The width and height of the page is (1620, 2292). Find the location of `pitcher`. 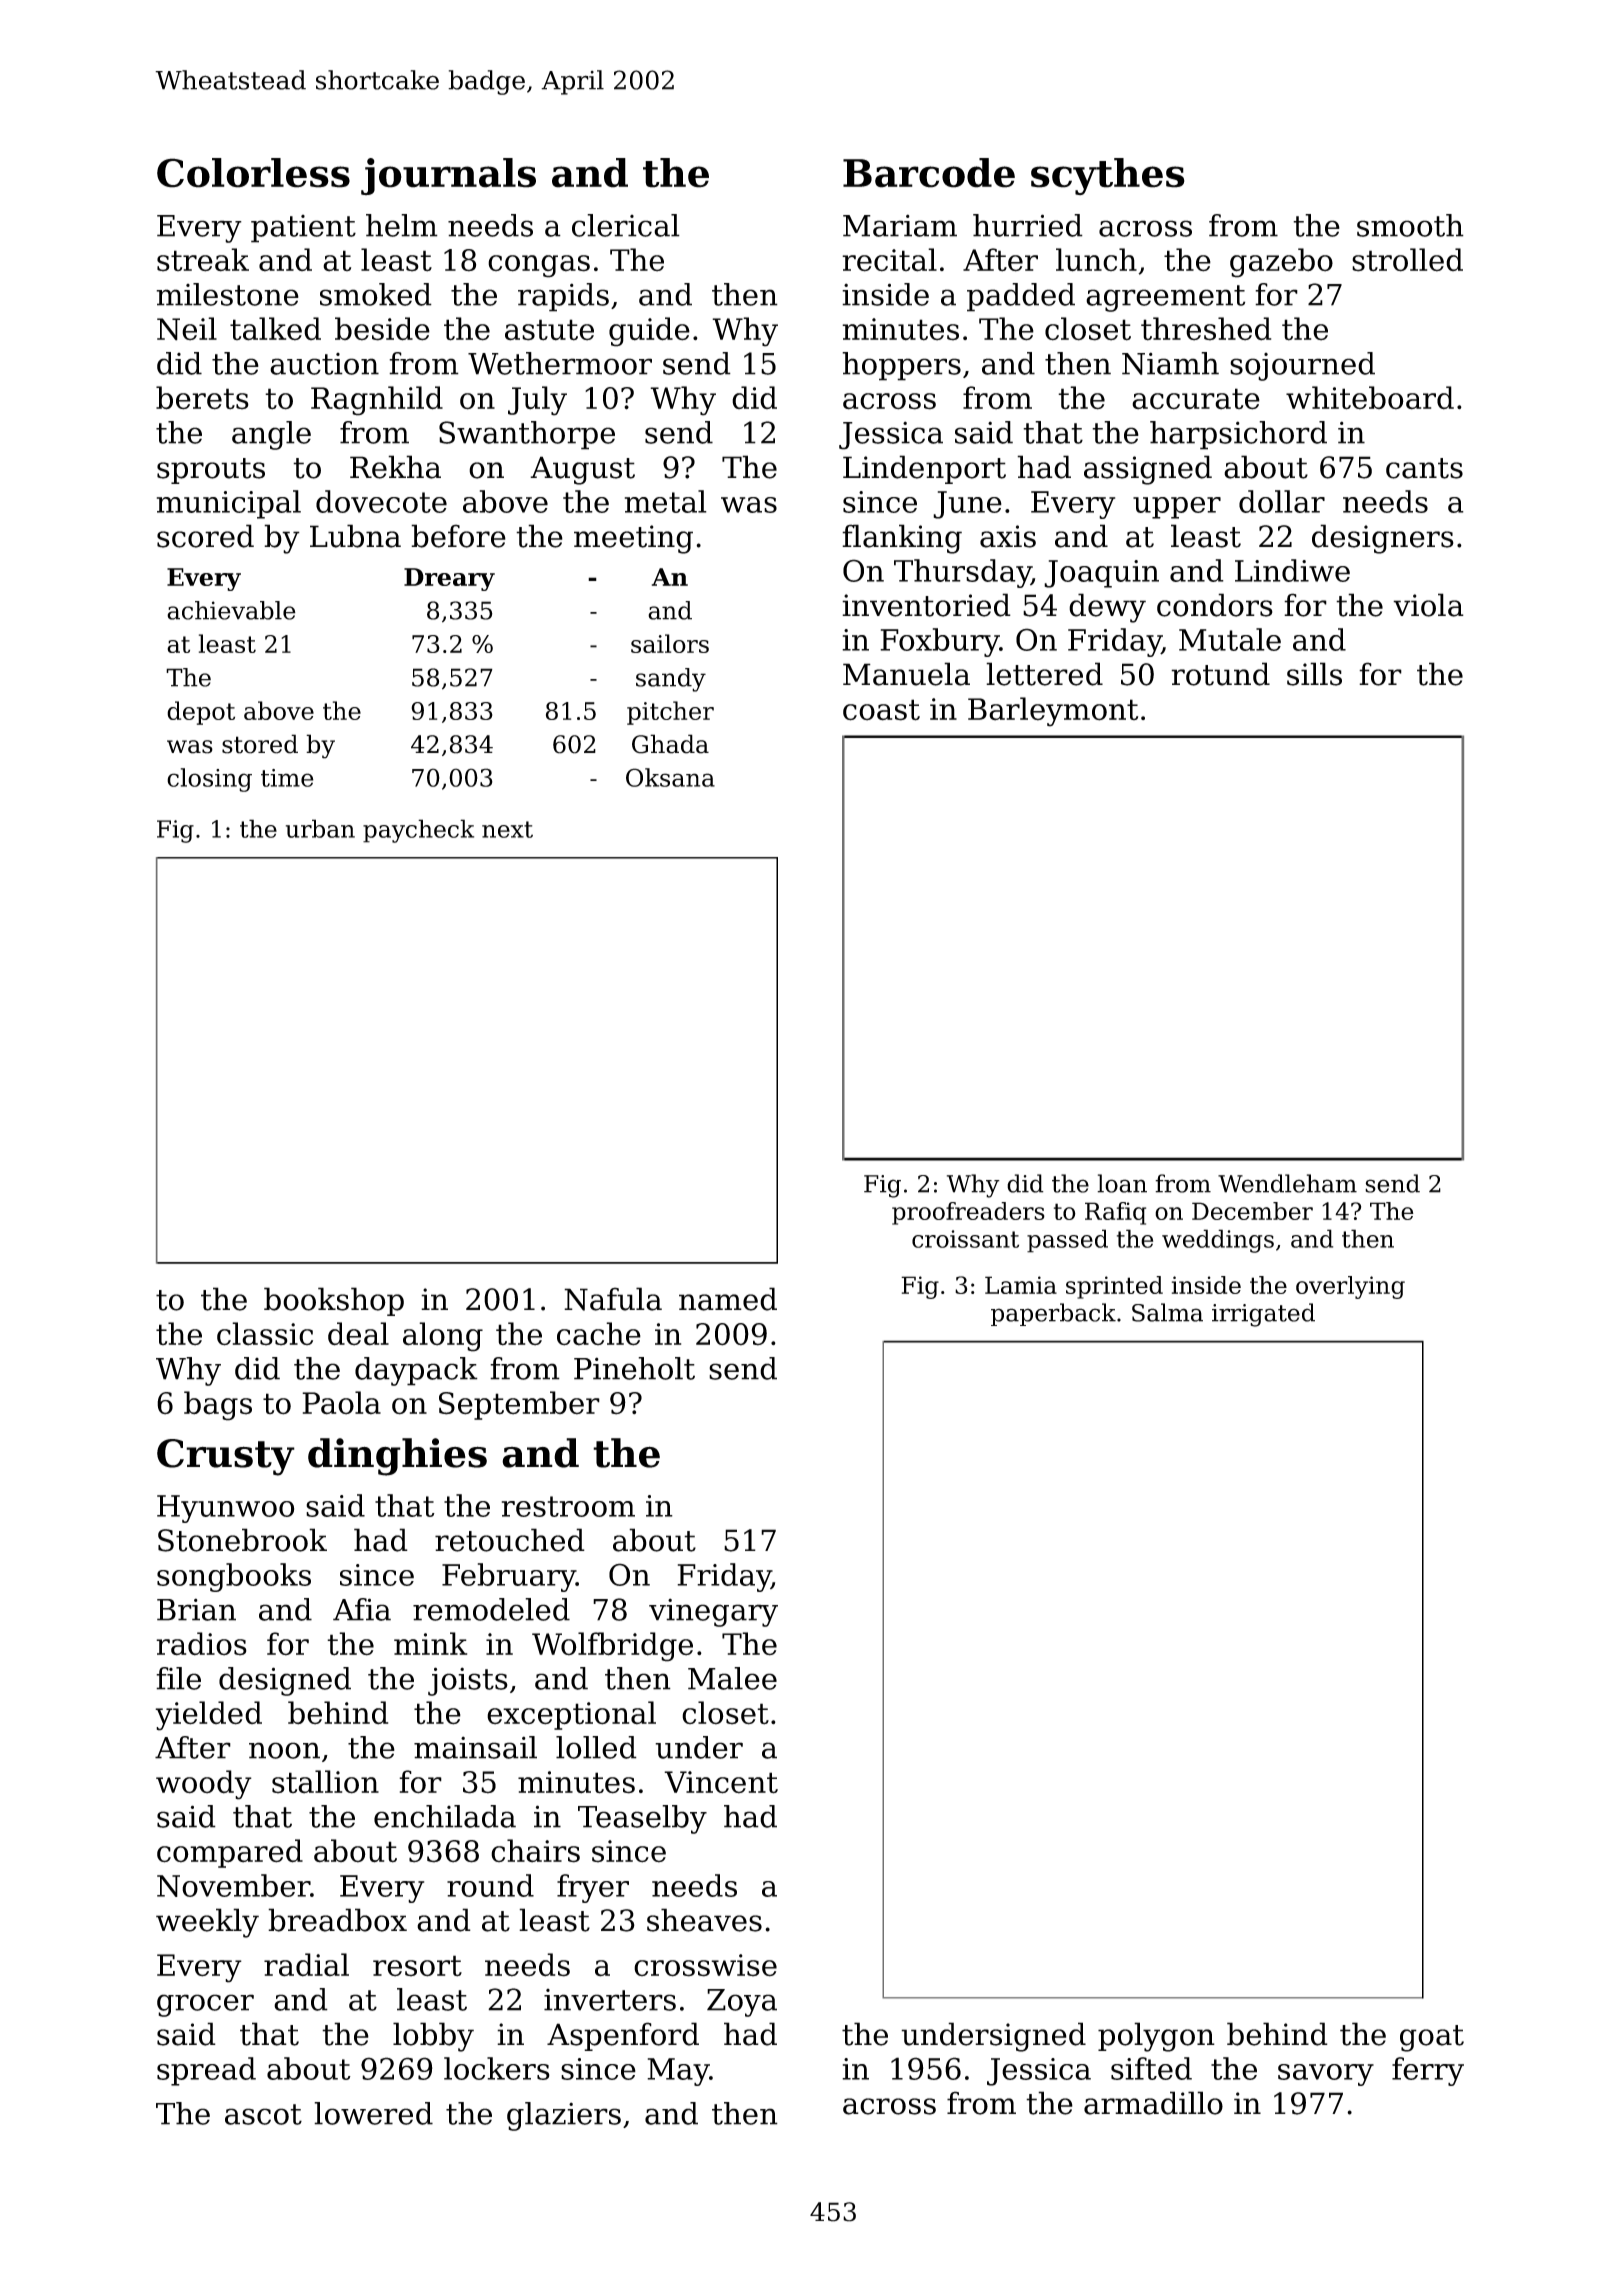

pitcher is located at coordinates (670, 713).
